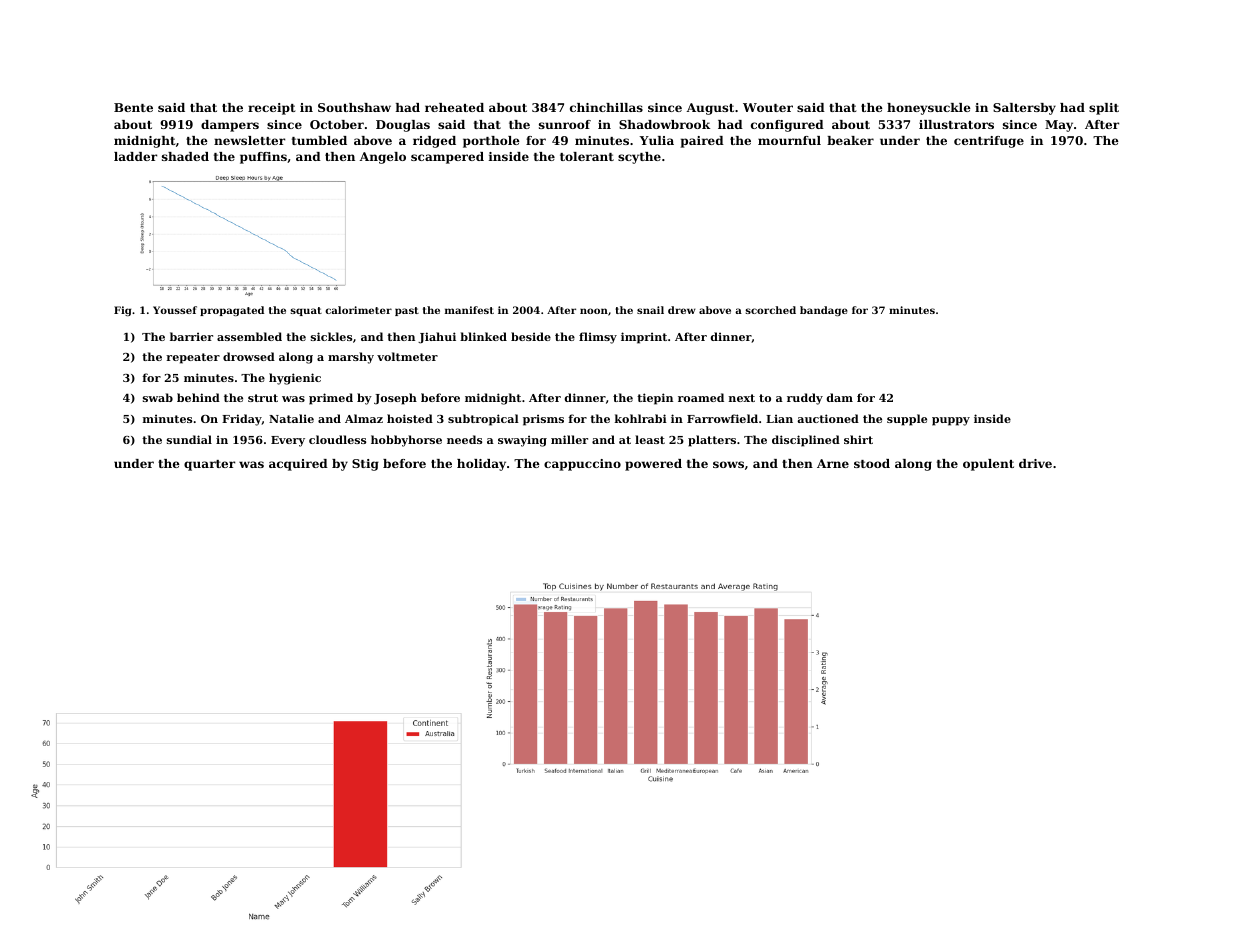 This screenshot has width=1233, height=952. What do you see at coordinates (770, 310) in the screenshot?
I see `scorched` at bounding box center [770, 310].
